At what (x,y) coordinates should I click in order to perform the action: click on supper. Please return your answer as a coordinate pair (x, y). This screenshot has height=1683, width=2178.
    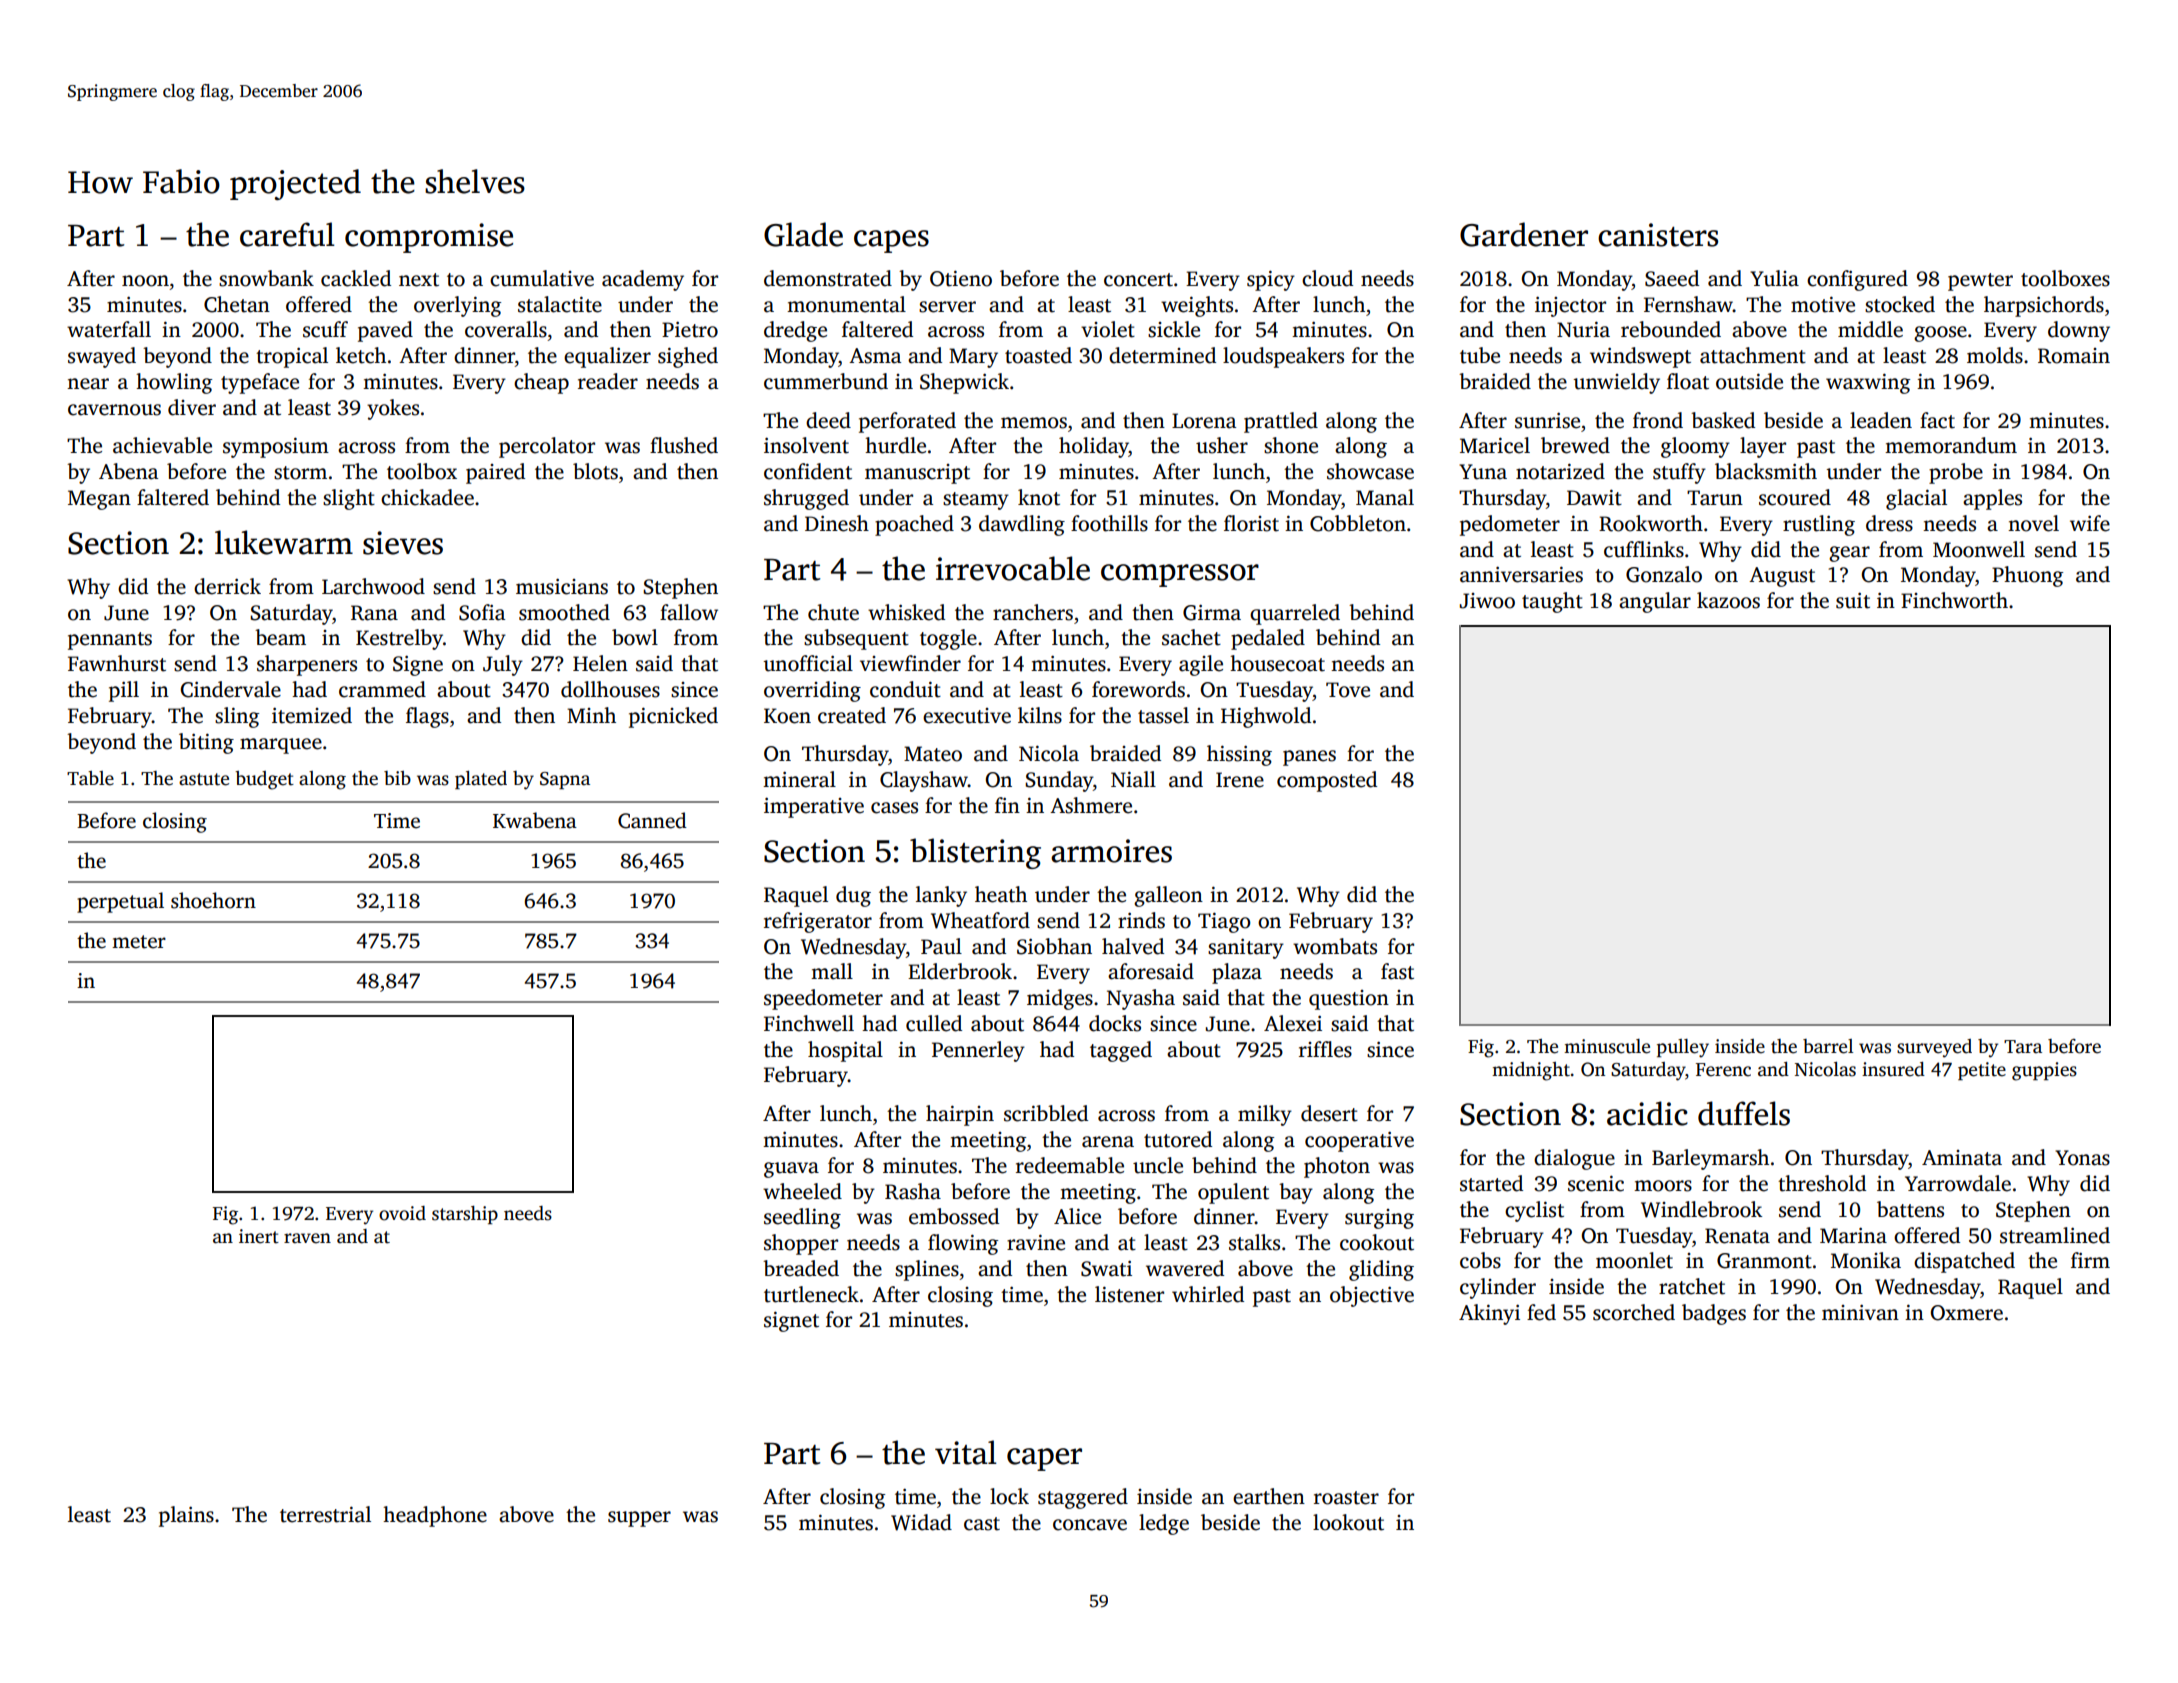
    Looking at the image, I should click on (639, 1519).
